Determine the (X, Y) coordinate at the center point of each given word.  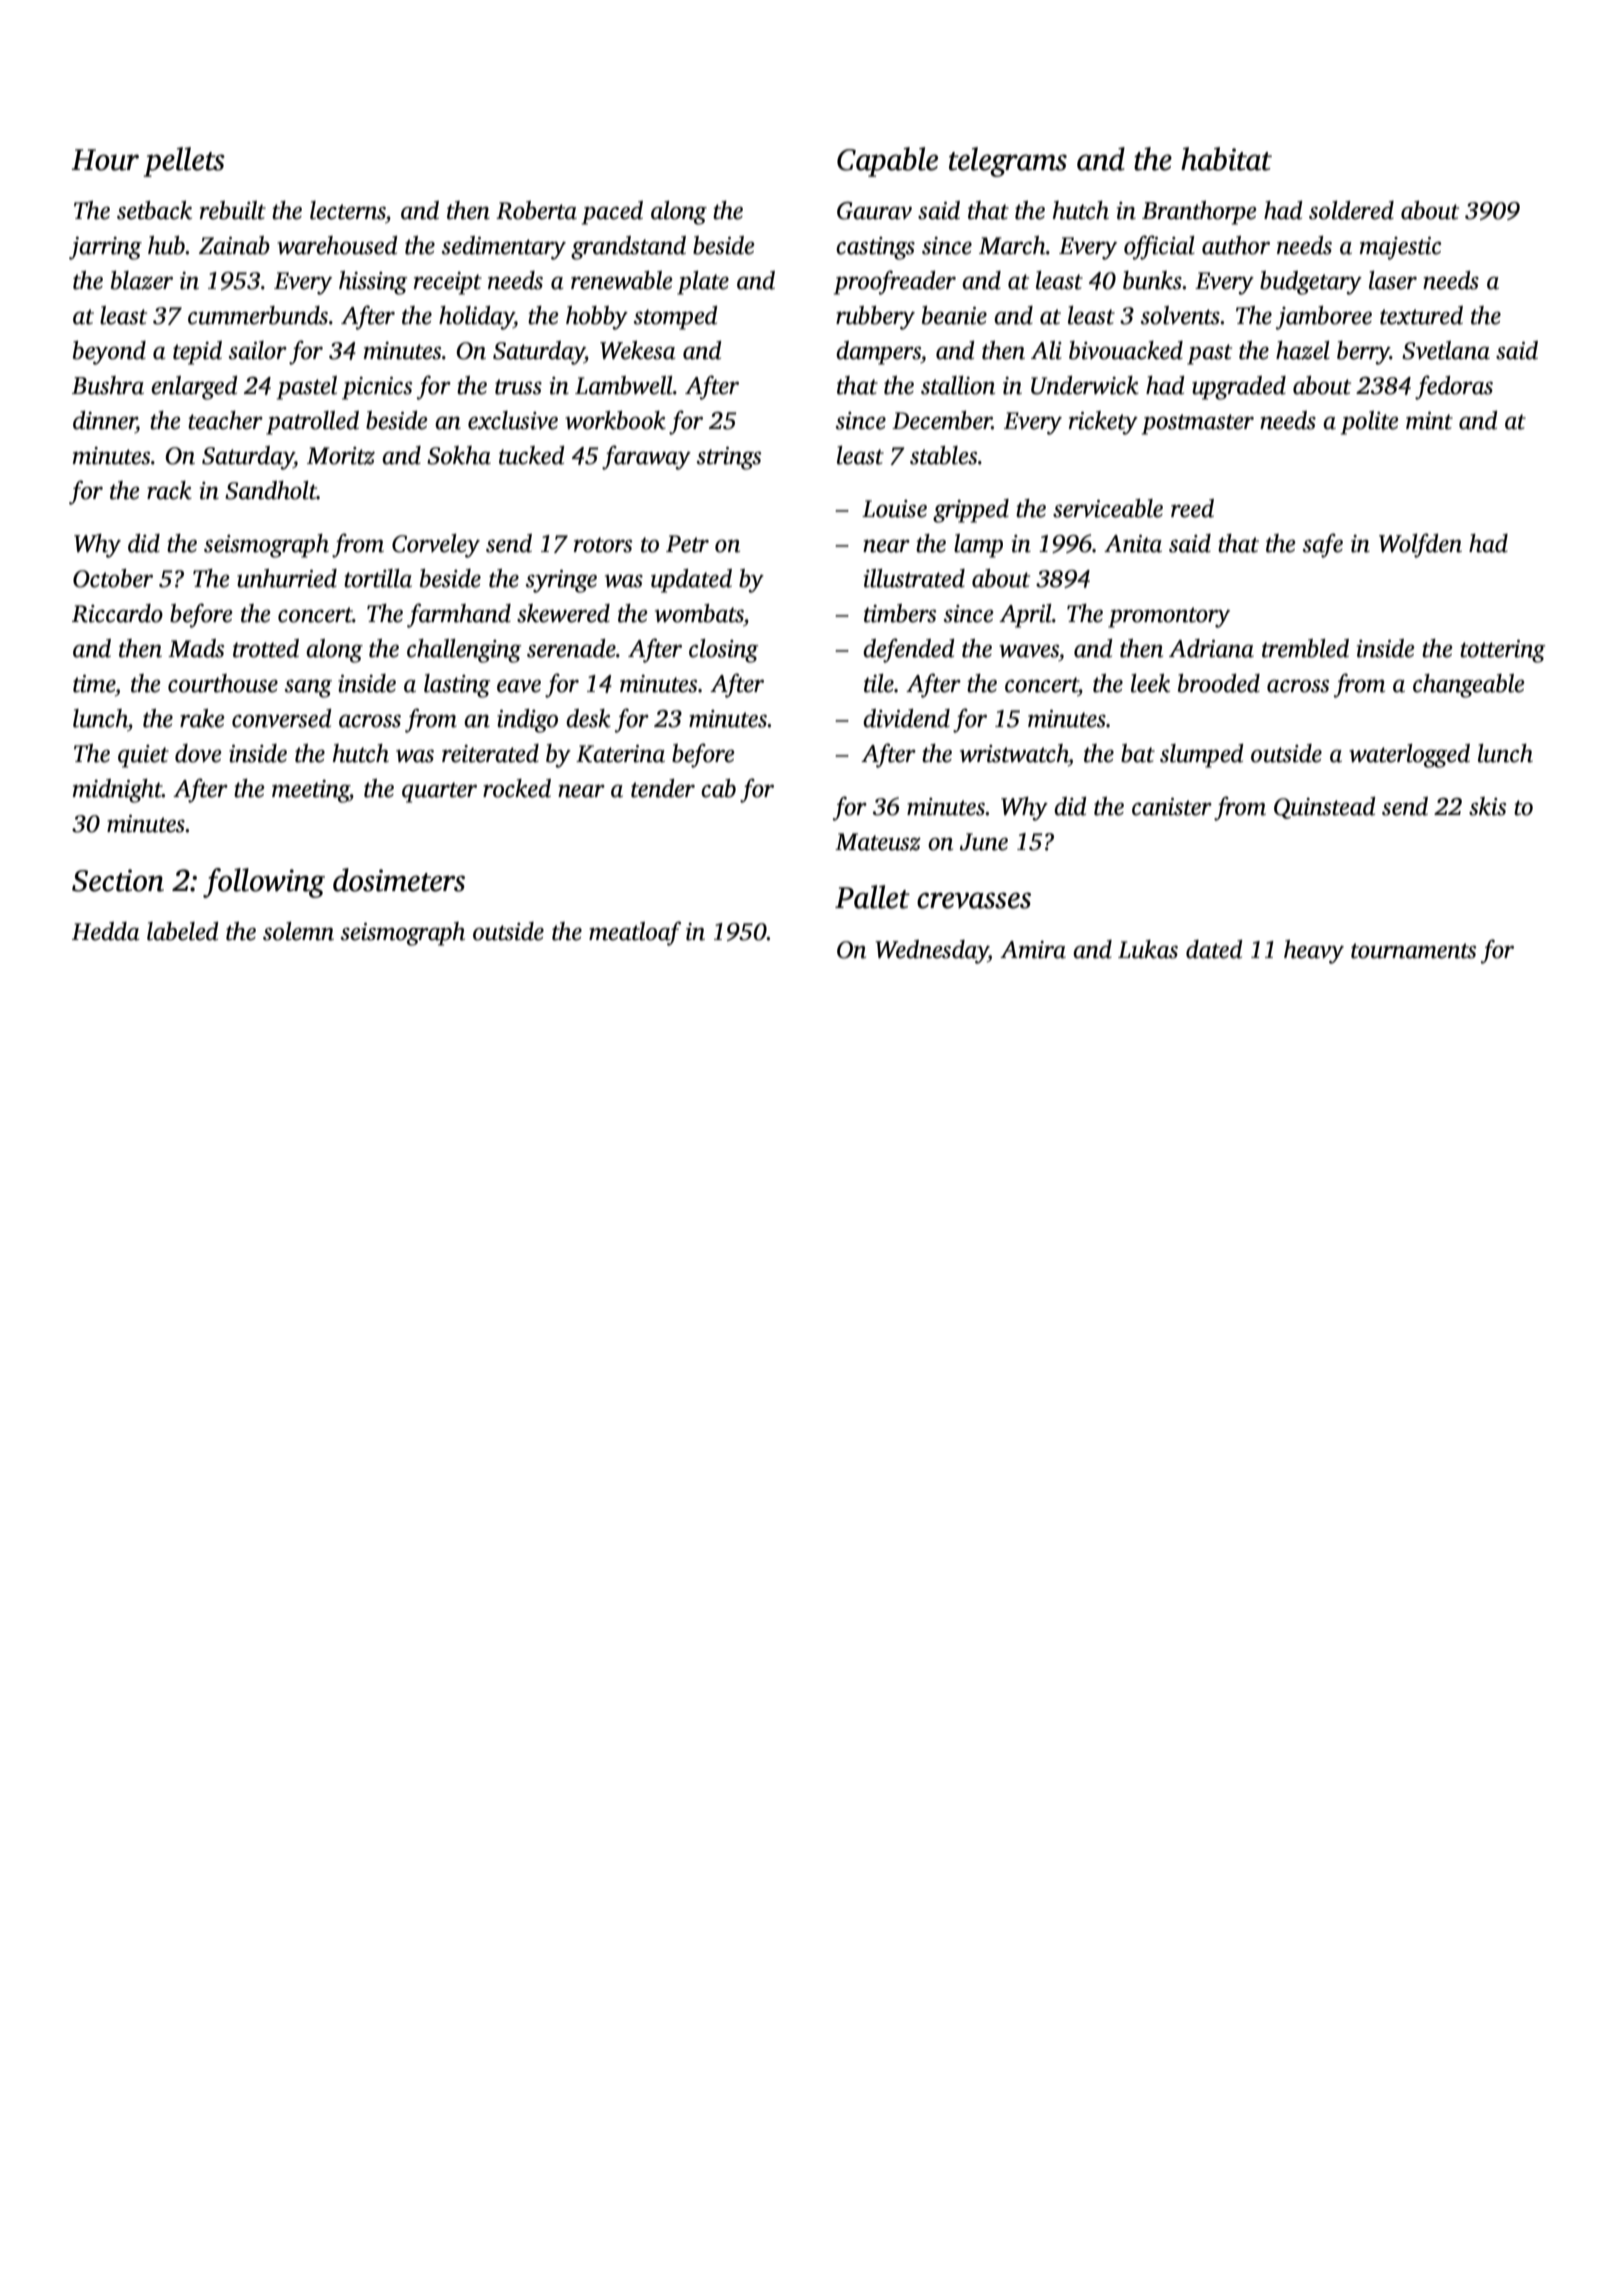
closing (723, 651)
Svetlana (1446, 350)
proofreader (895, 282)
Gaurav (874, 211)
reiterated (490, 753)
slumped (1202, 756)
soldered (1351, 210)
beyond (109, 353)
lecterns (348, 210)
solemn (298, 931)
